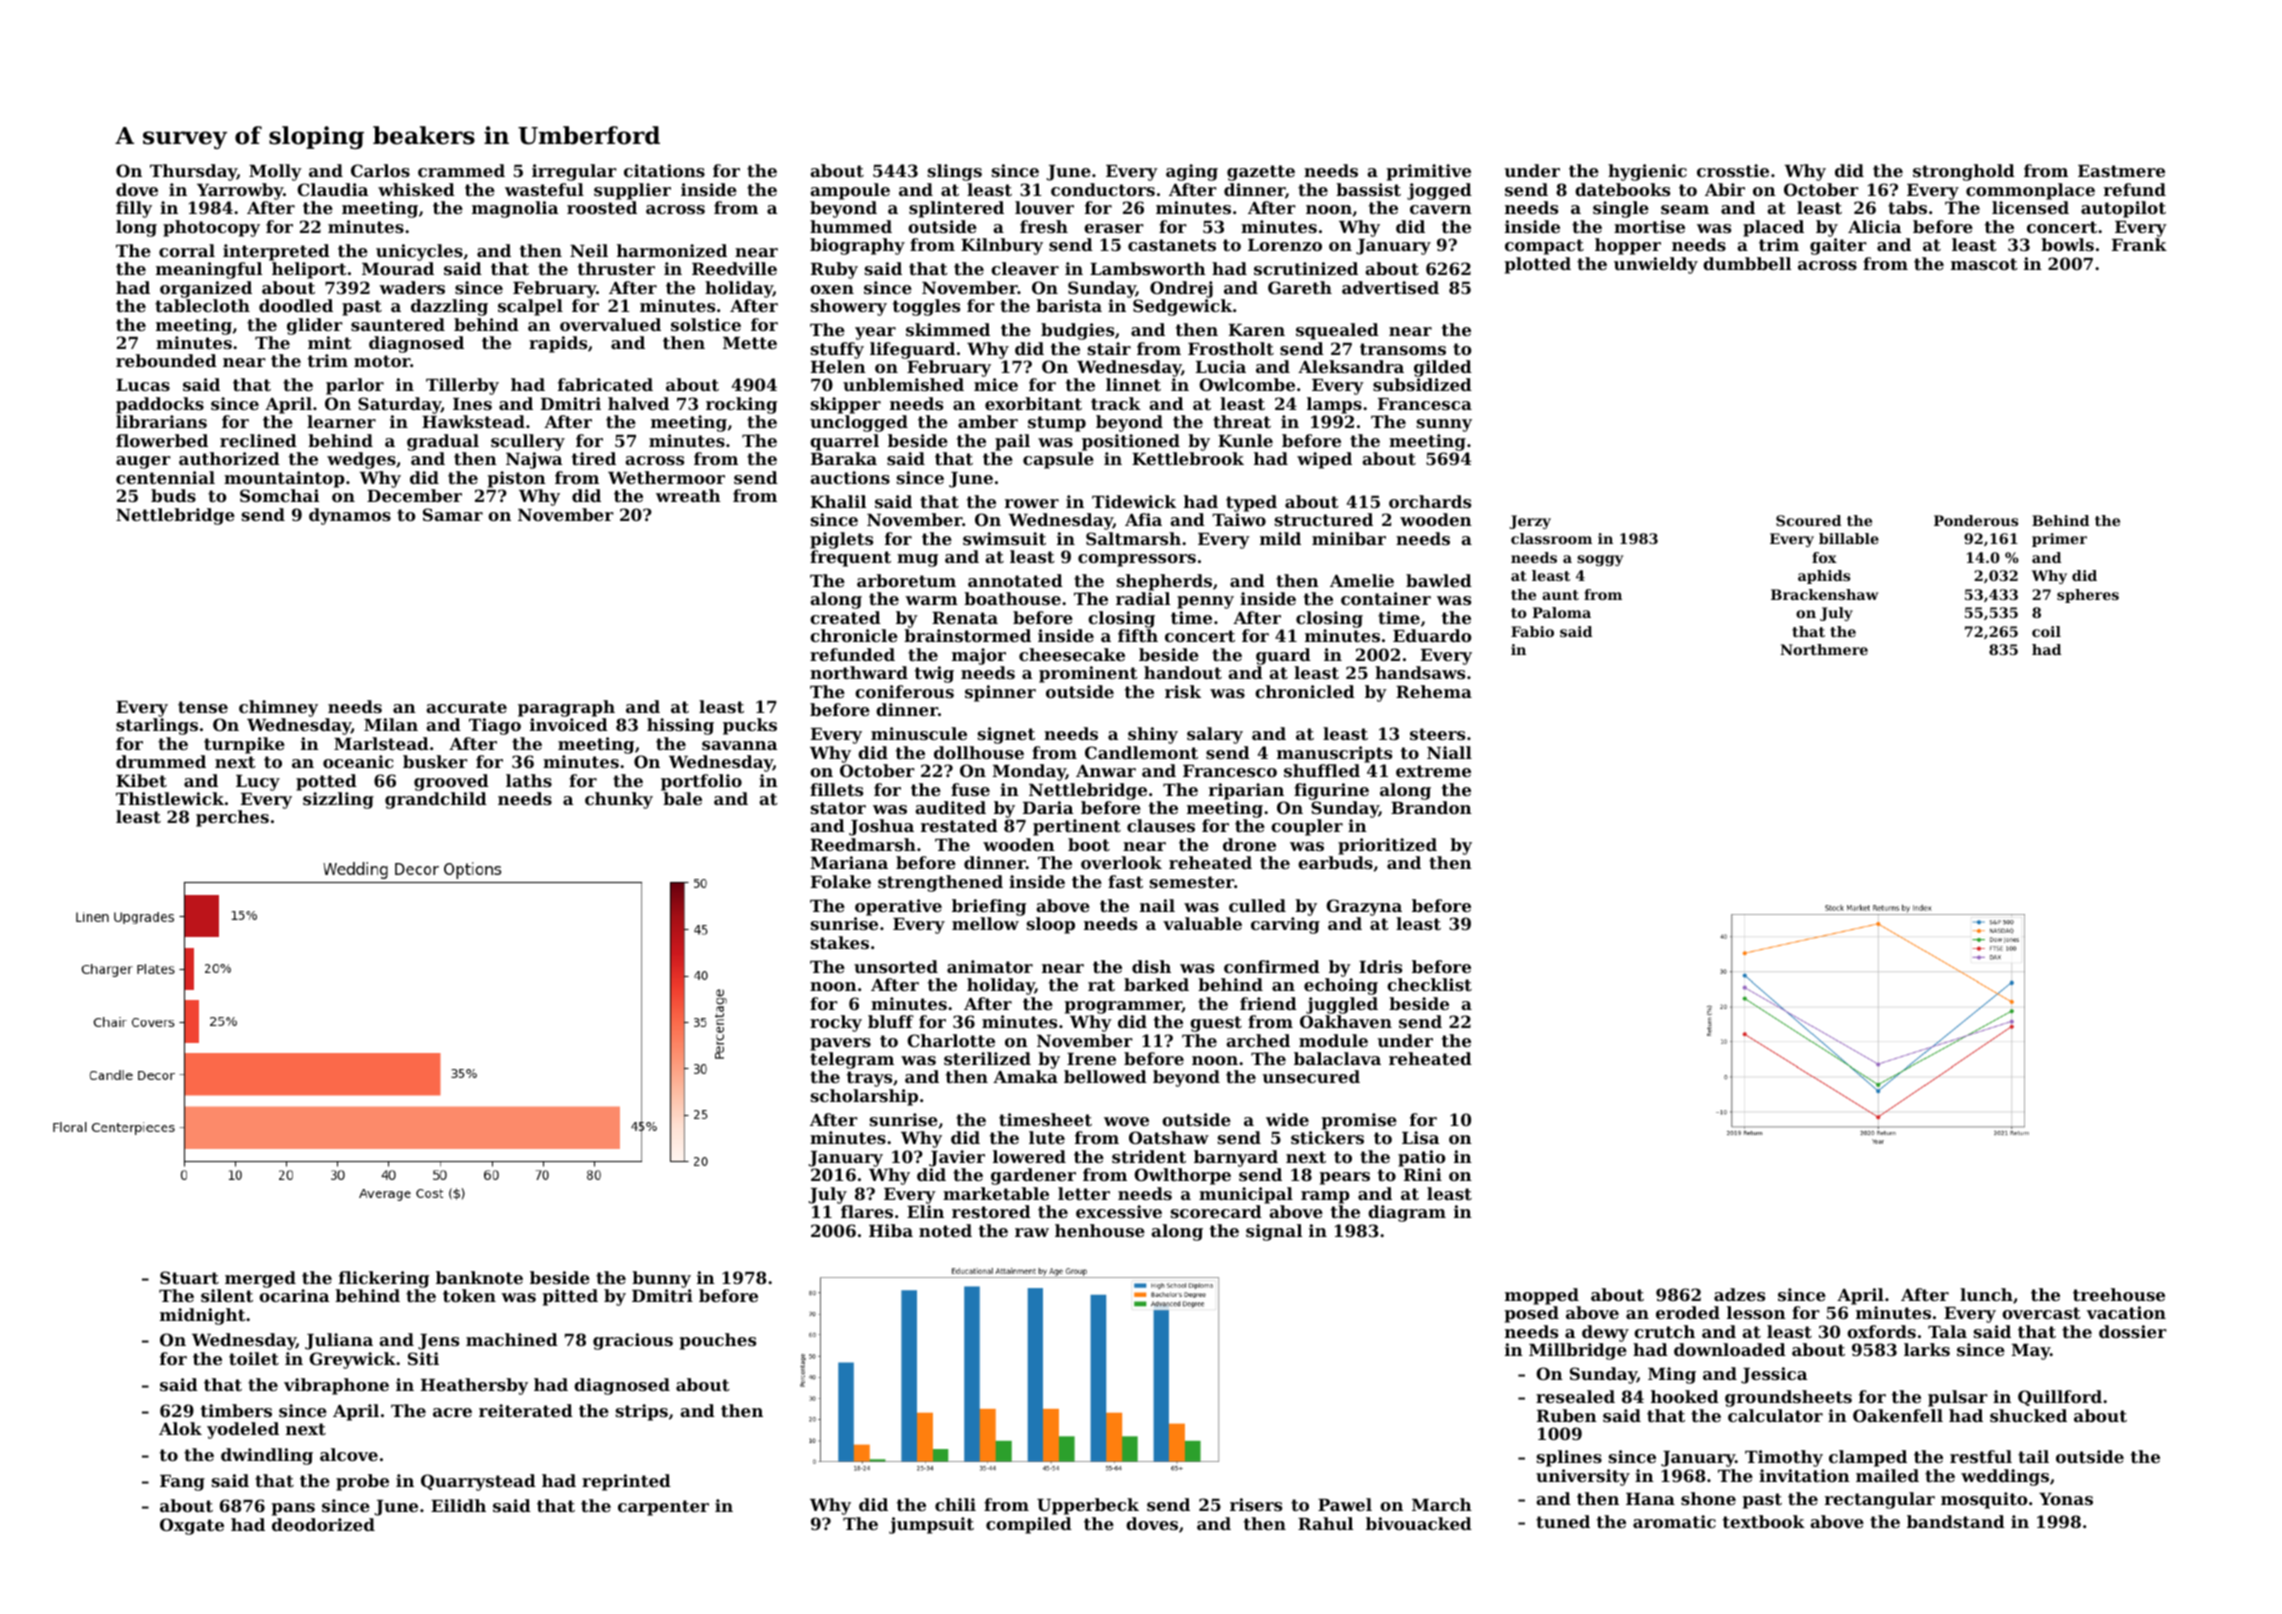 This page has height=1614, width=2282. Describe the element at coordinates (919, 733) in the page. I see `minuscule` at that location.
